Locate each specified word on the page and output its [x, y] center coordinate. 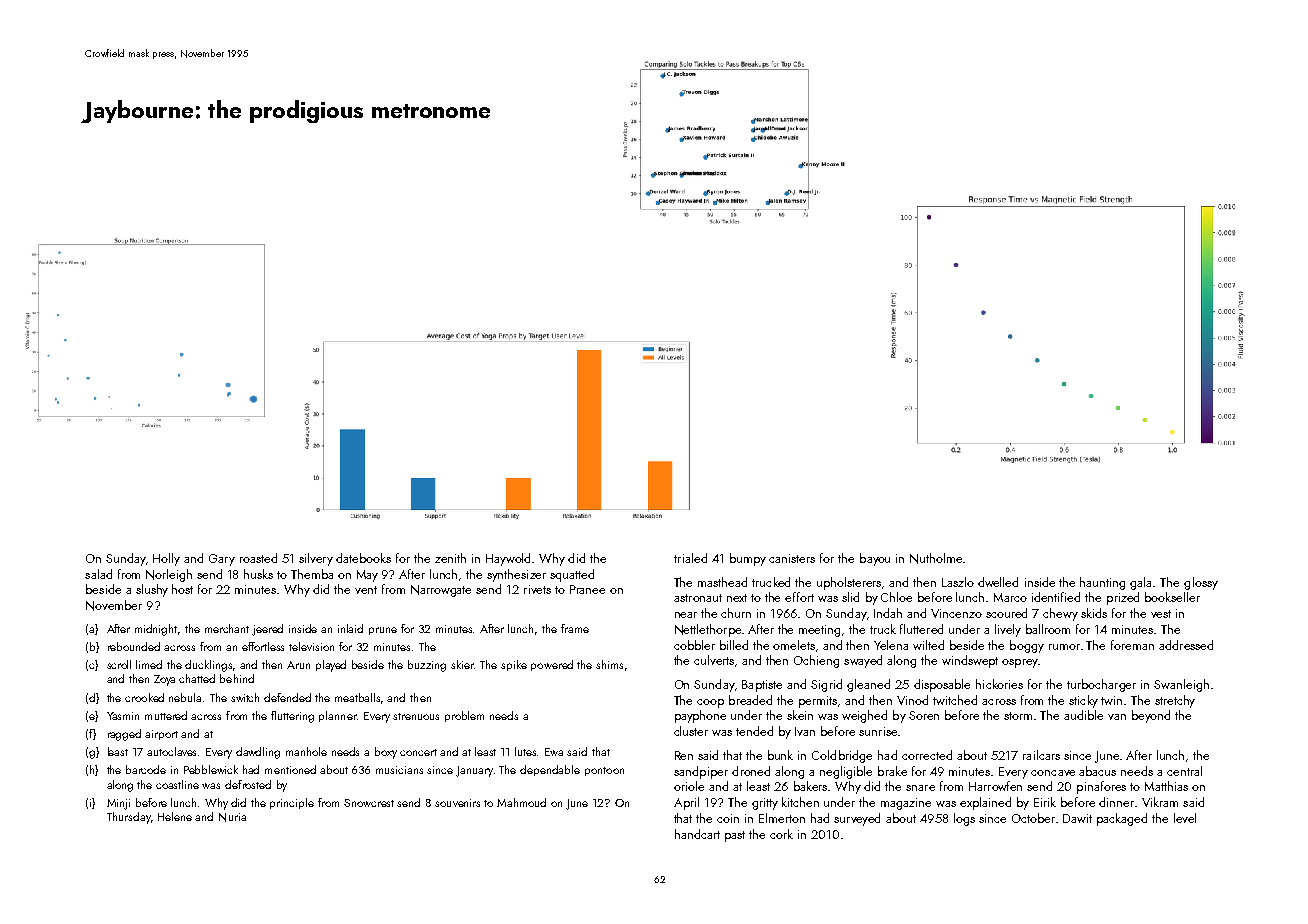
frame [575, 628]
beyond [1151, 716]
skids [1094, 613]
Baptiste [762, 686]
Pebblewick [211, 769]
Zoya [164, 680]
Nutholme [936, 558]
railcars [1041, 755]
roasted [258, 558]
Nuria [232, 817]
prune [383, 631]
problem [464, 716]
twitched [955, 700]
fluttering [292, 717]
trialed [690, 558]
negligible [846, 772]
